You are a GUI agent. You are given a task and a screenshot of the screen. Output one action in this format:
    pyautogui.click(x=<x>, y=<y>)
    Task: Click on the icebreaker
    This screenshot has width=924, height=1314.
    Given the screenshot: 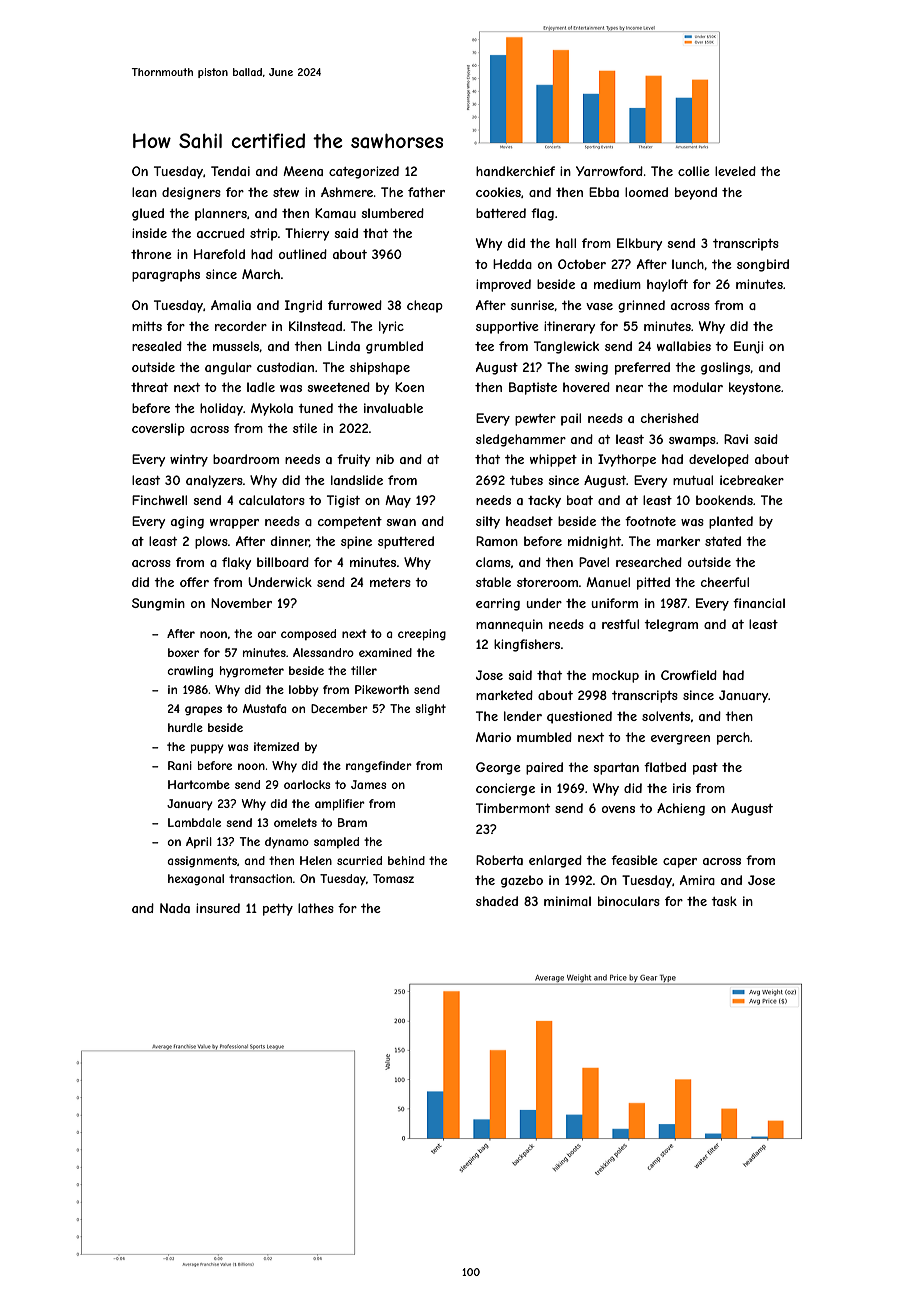 What is the action you would take?
    pyautogui.click(x=752, y=480)
